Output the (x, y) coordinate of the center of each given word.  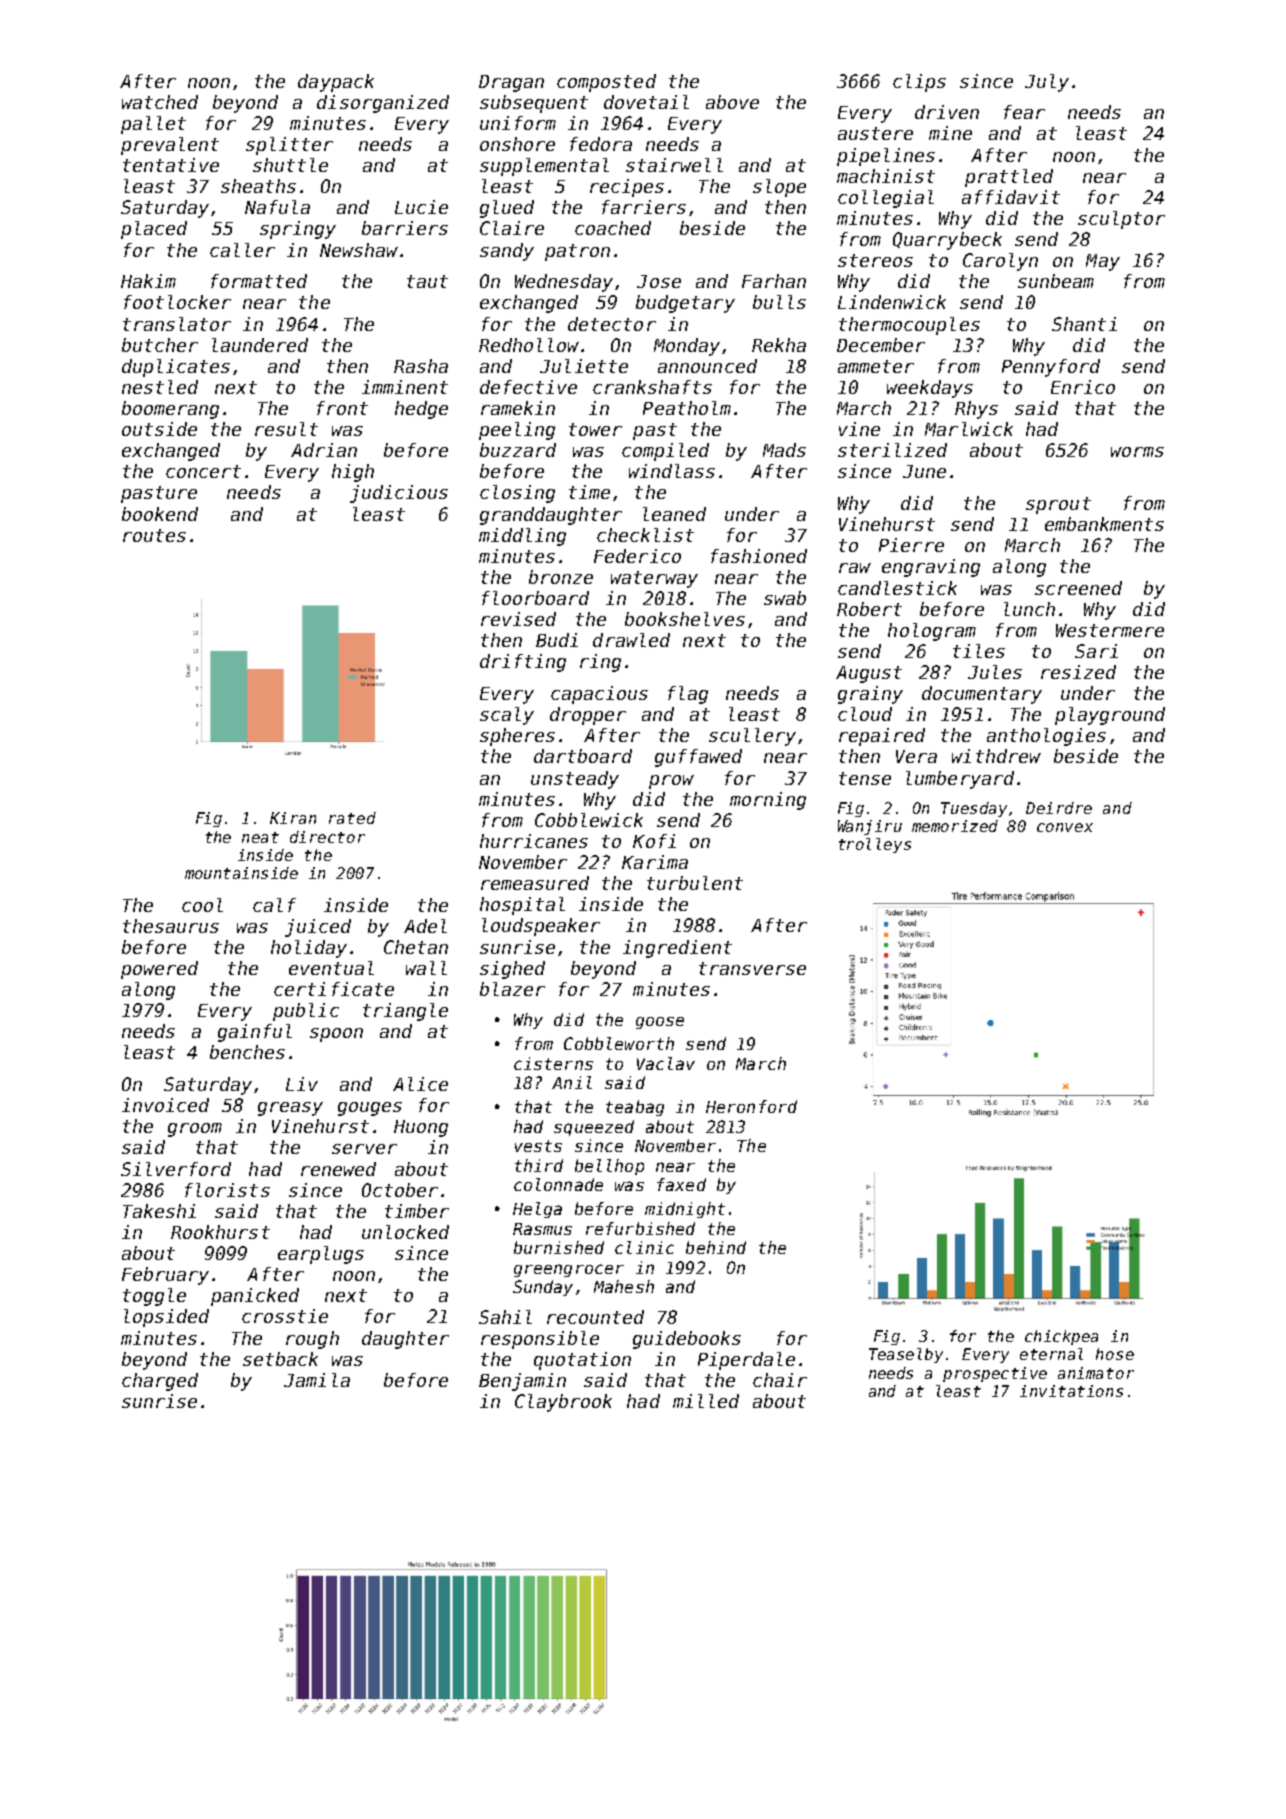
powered (159, 970)
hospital (522, 906)
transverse (752, 968)
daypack (336, 83)
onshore (517, 144)
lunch (1029, 609)
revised (518, 619)
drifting (523, 663)
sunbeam (1056, 281)
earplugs (321, 1255)
